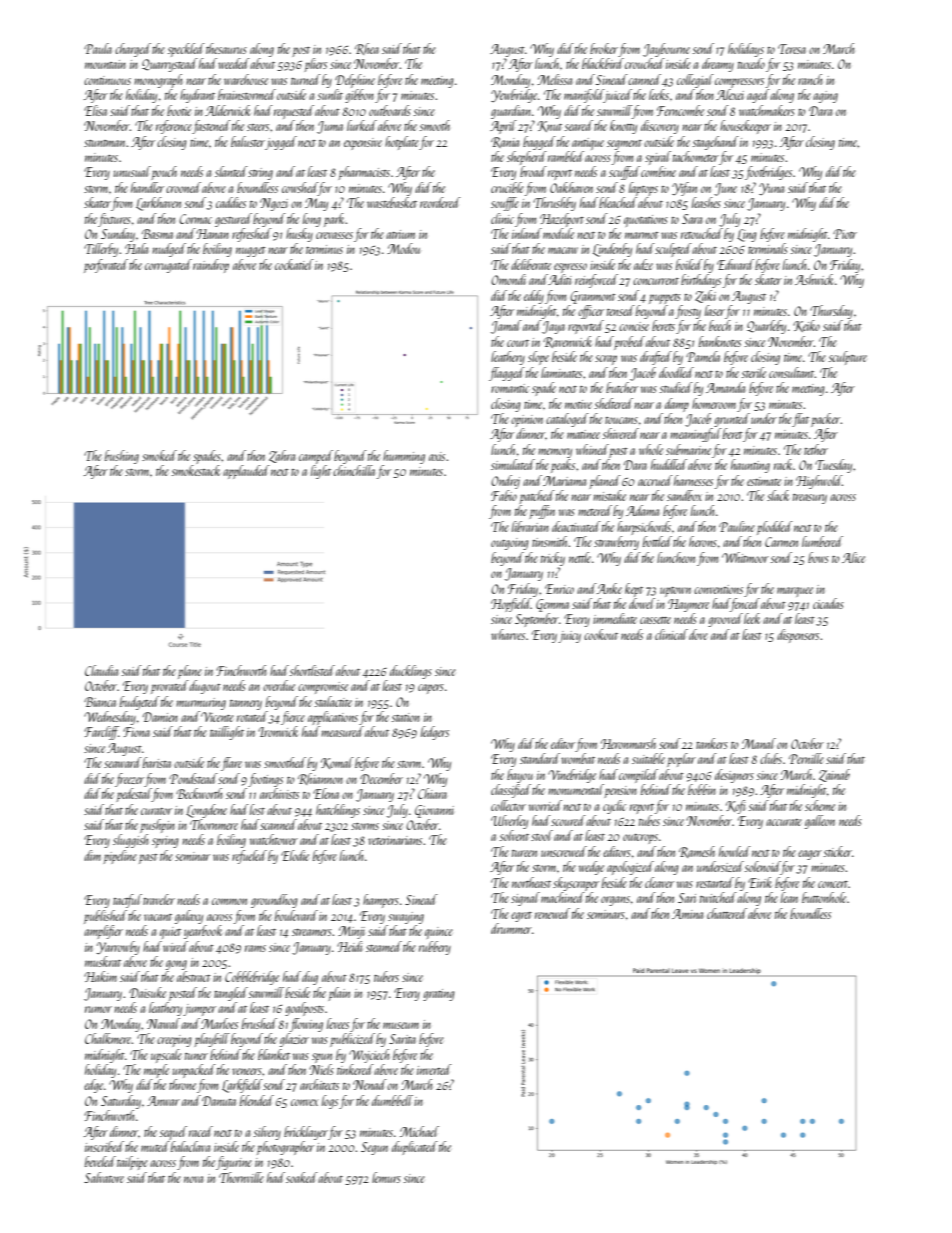 Image resolution: width=952 pixels, height=1233 pixels. Describe the element at coordinates (510, 544) in the screenshot. I see `outgoing` at that location.
